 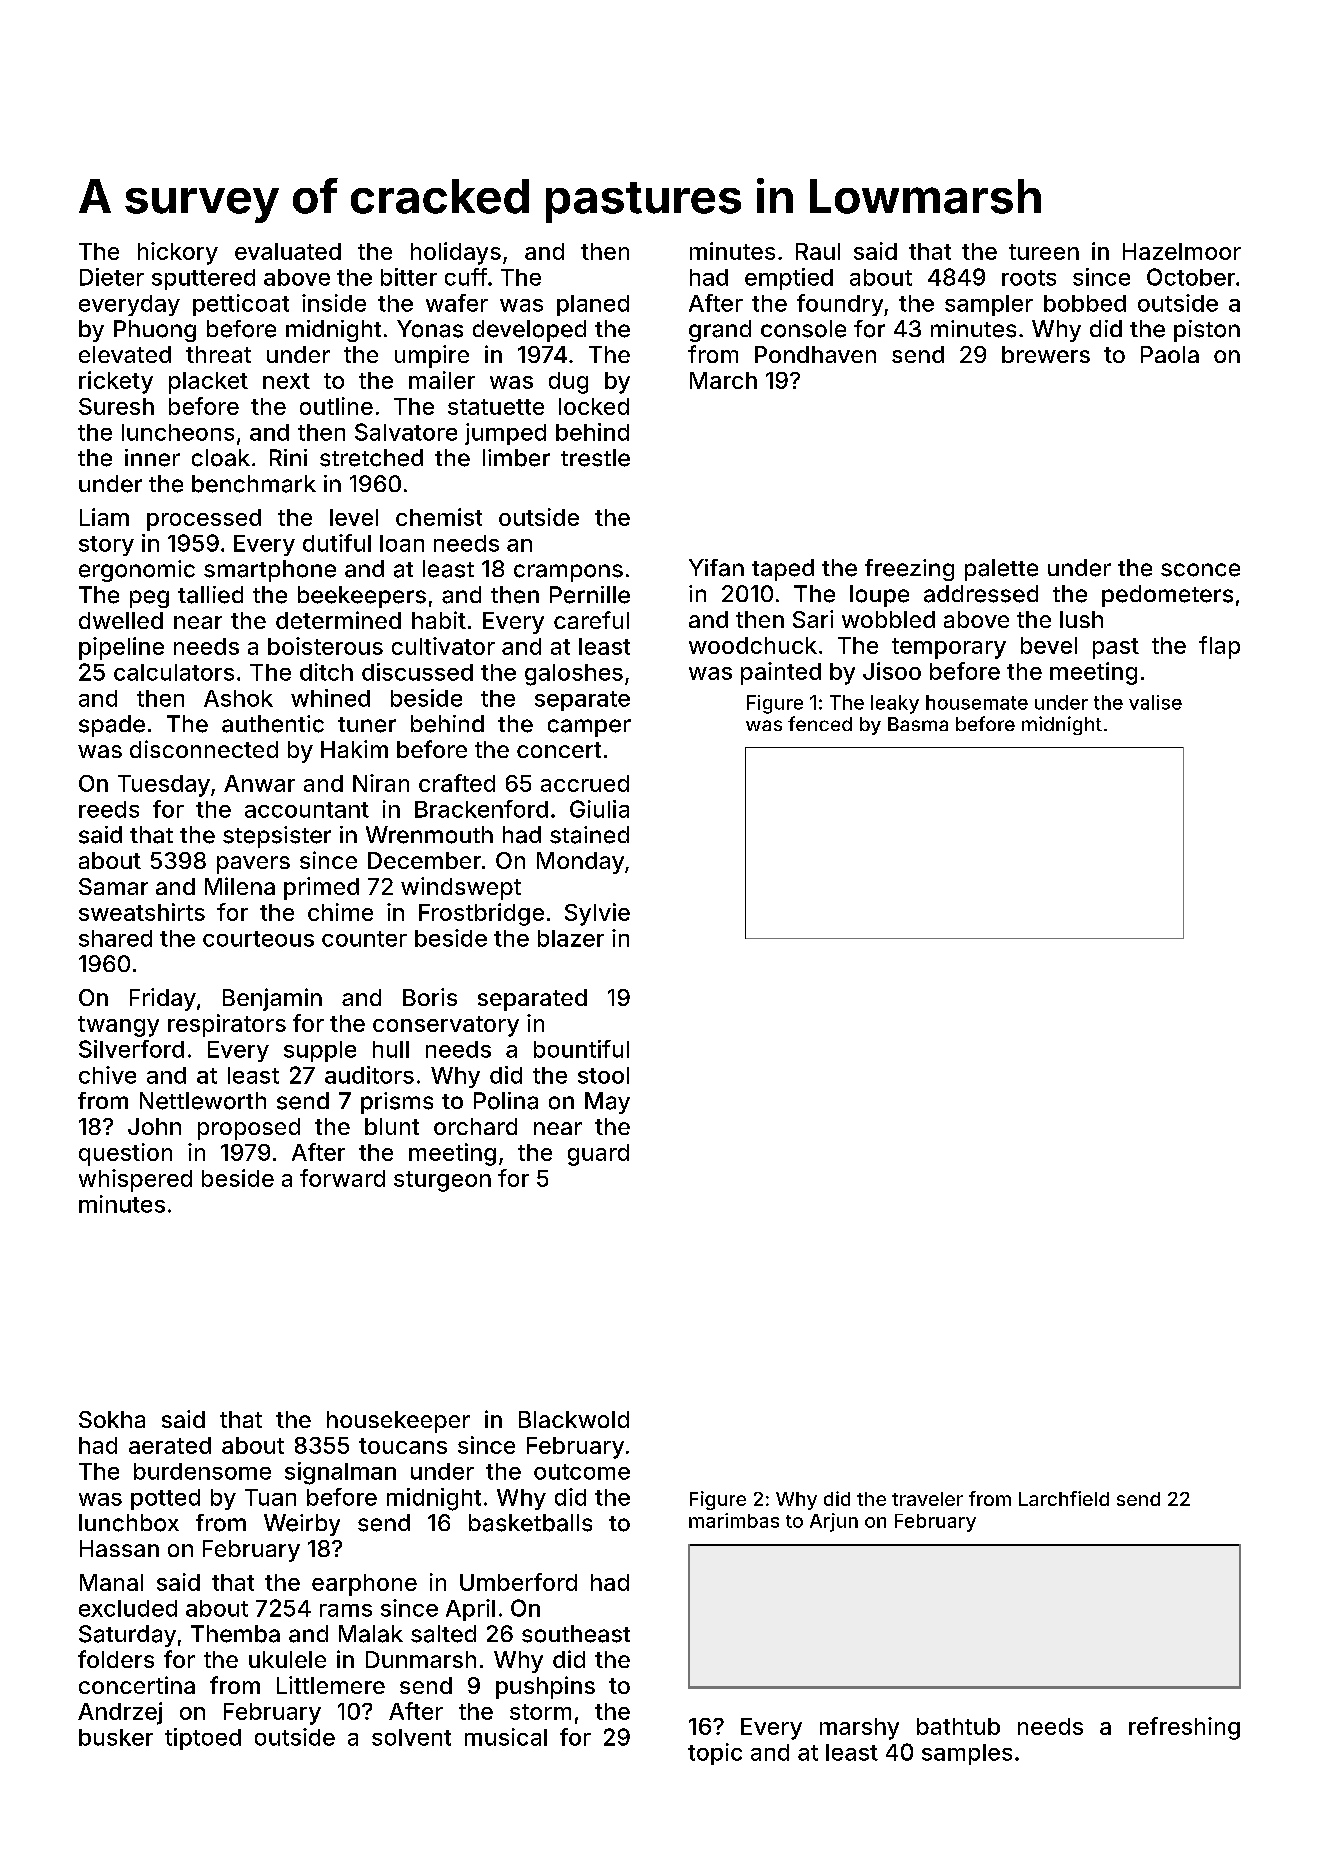 I want to click on crafted, so click(x=457, y=783).
